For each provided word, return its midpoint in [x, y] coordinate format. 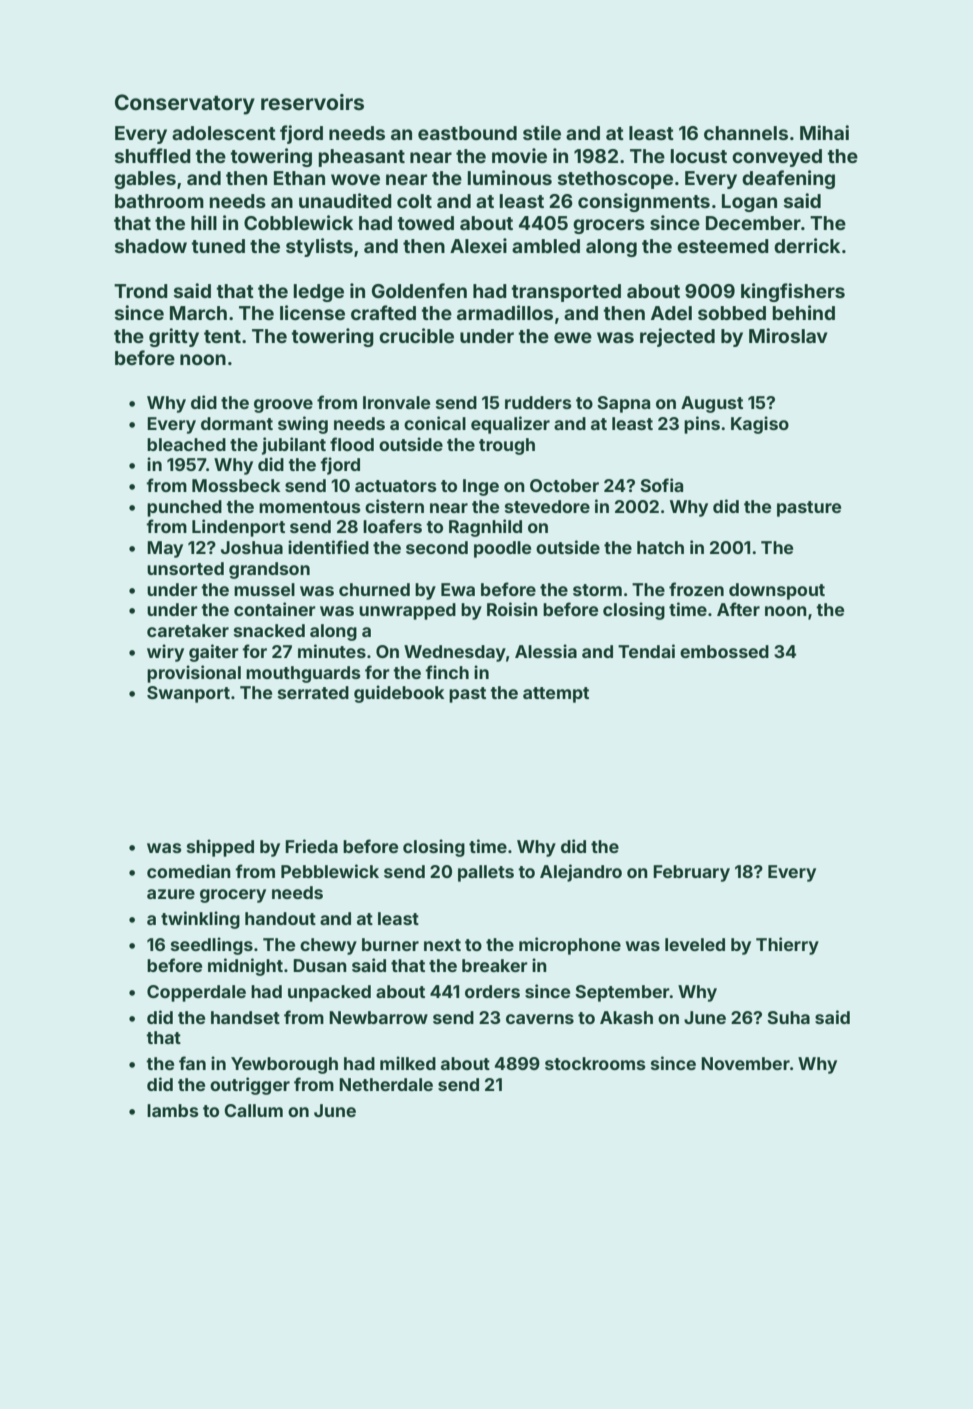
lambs [173, 1110]
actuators [396, 486]
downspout [777, 591]
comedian [189, 871]
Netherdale [386, 1084]
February [691, 873]
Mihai [824, 132]
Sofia [661, 485]
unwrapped [407, 611]
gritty [174, 337]
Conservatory [185, 104]
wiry [165, 653]
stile [542, 132]
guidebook [399, 694]
